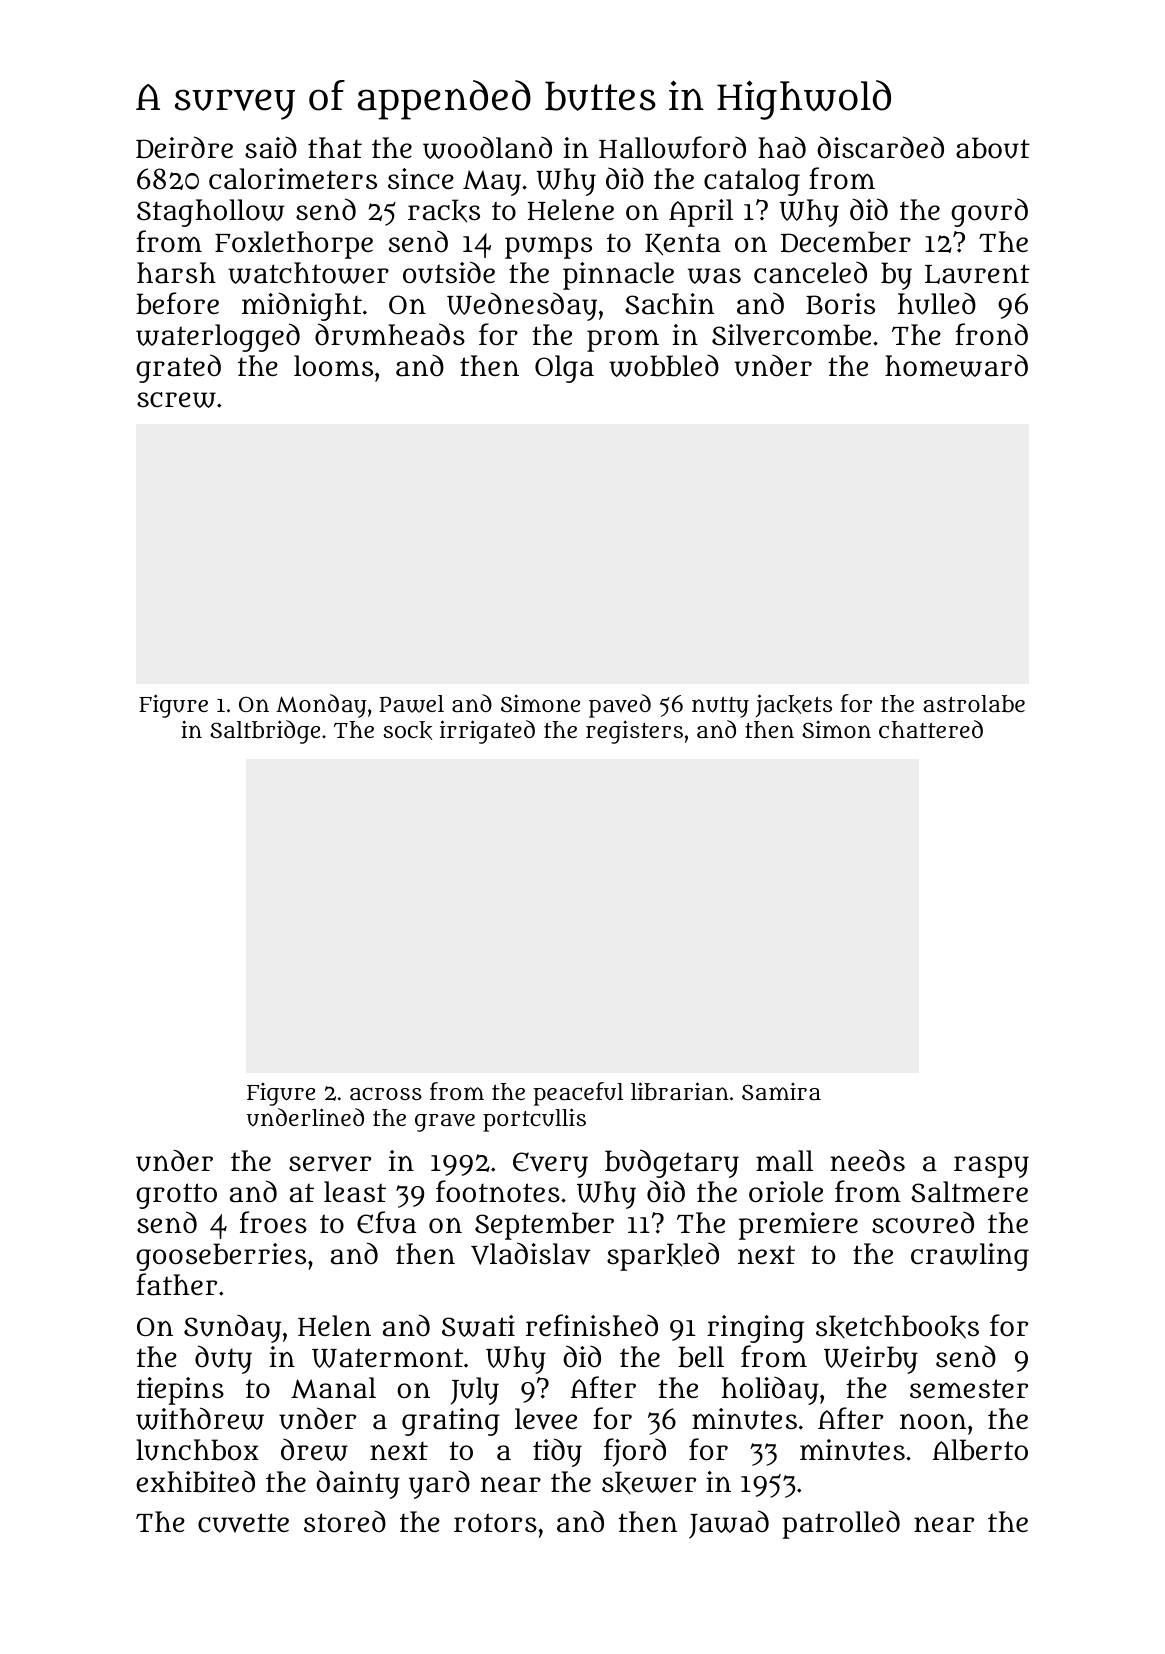  What do you see at coordinates (176, 1284) in the screenshot?
I see `father` at bounding box center [176, 1284].
